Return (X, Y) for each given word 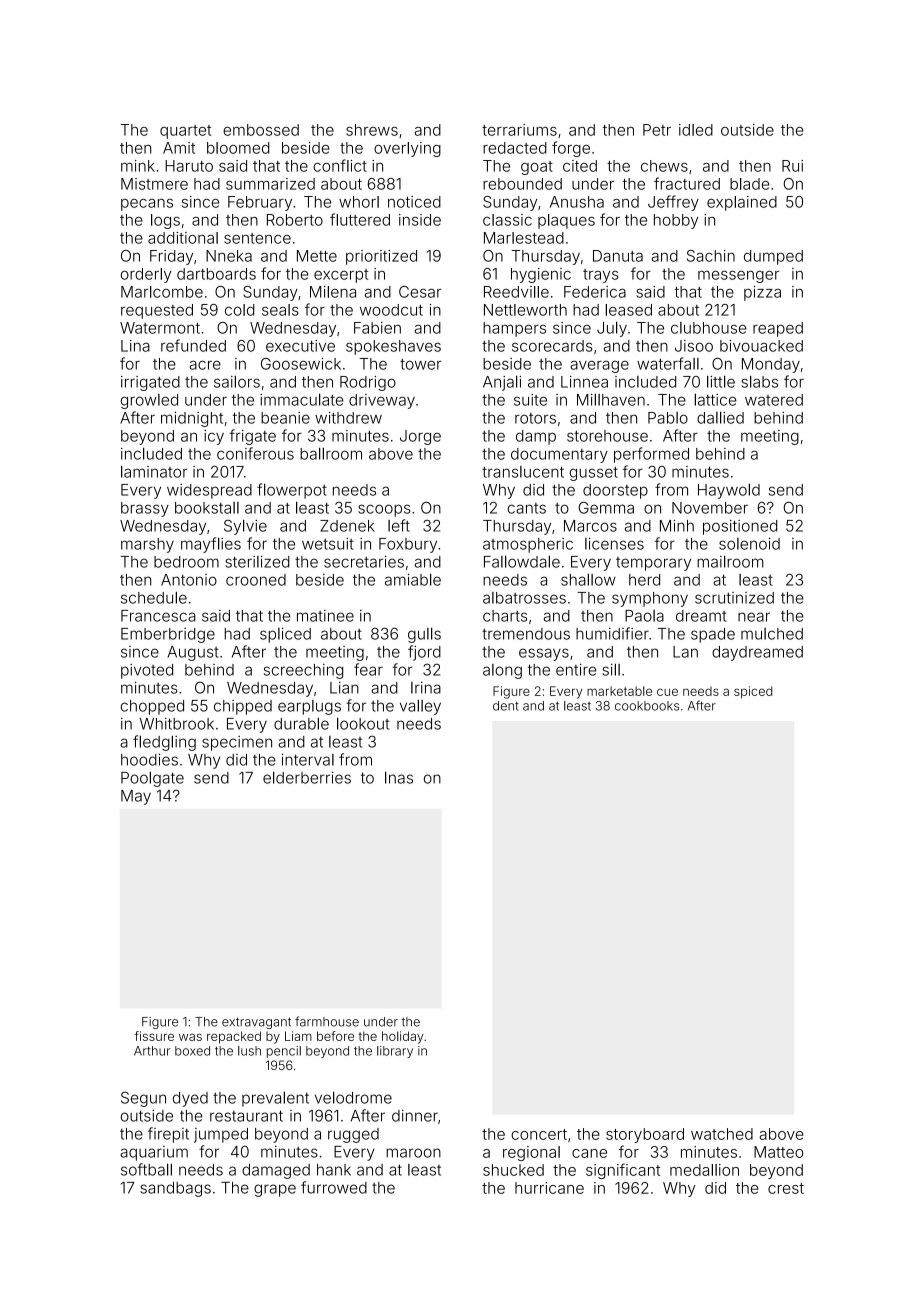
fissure (154, 1036)
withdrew (348, 418)
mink (138, 166)
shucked (513, 1170)
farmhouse (327, 1021)
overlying (407, 149)
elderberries (307, 777)
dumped (773, 257)
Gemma (606, 508)
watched (722, 1134)
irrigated (150, 383)
